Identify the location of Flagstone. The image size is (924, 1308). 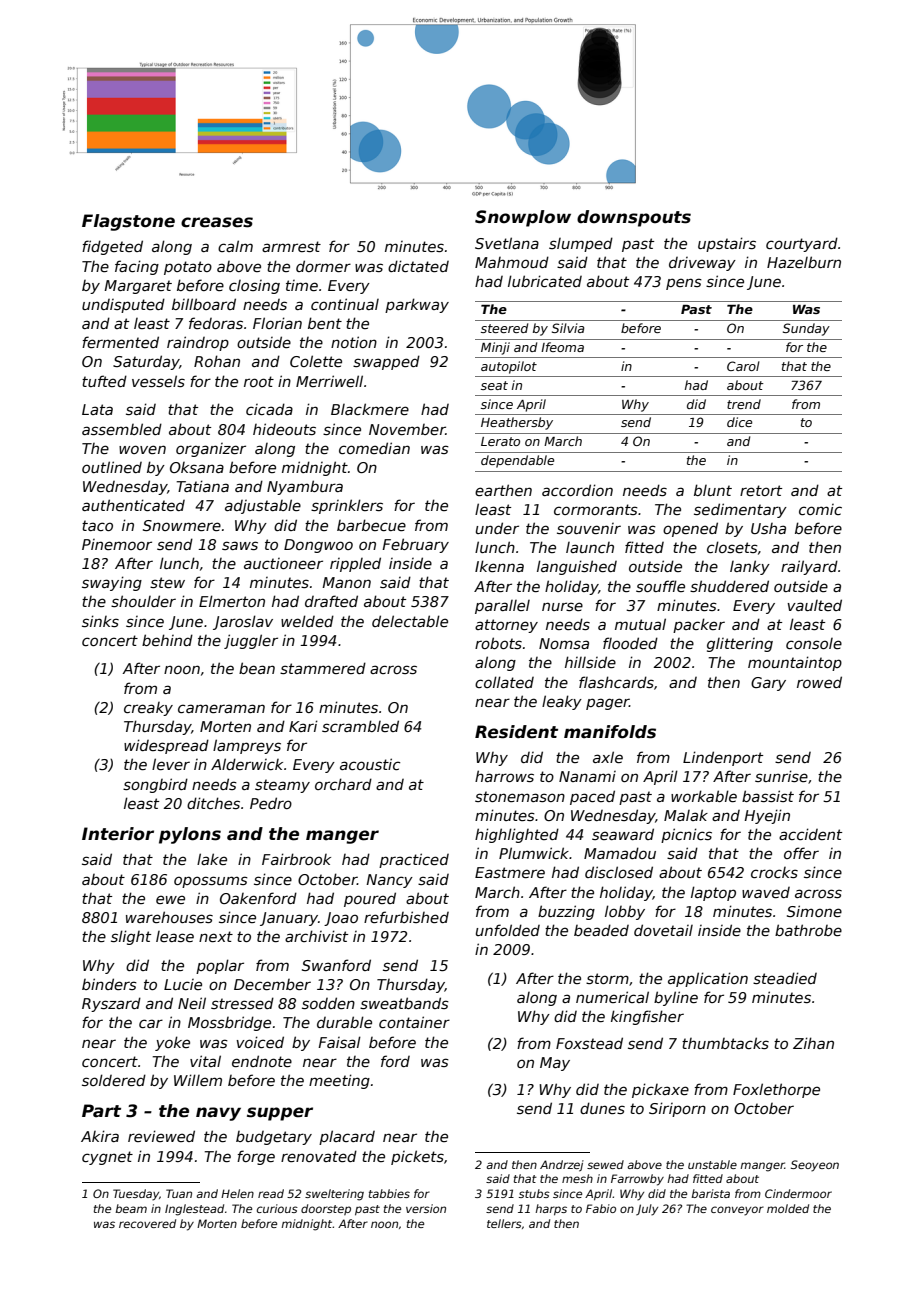
(128, 222).
